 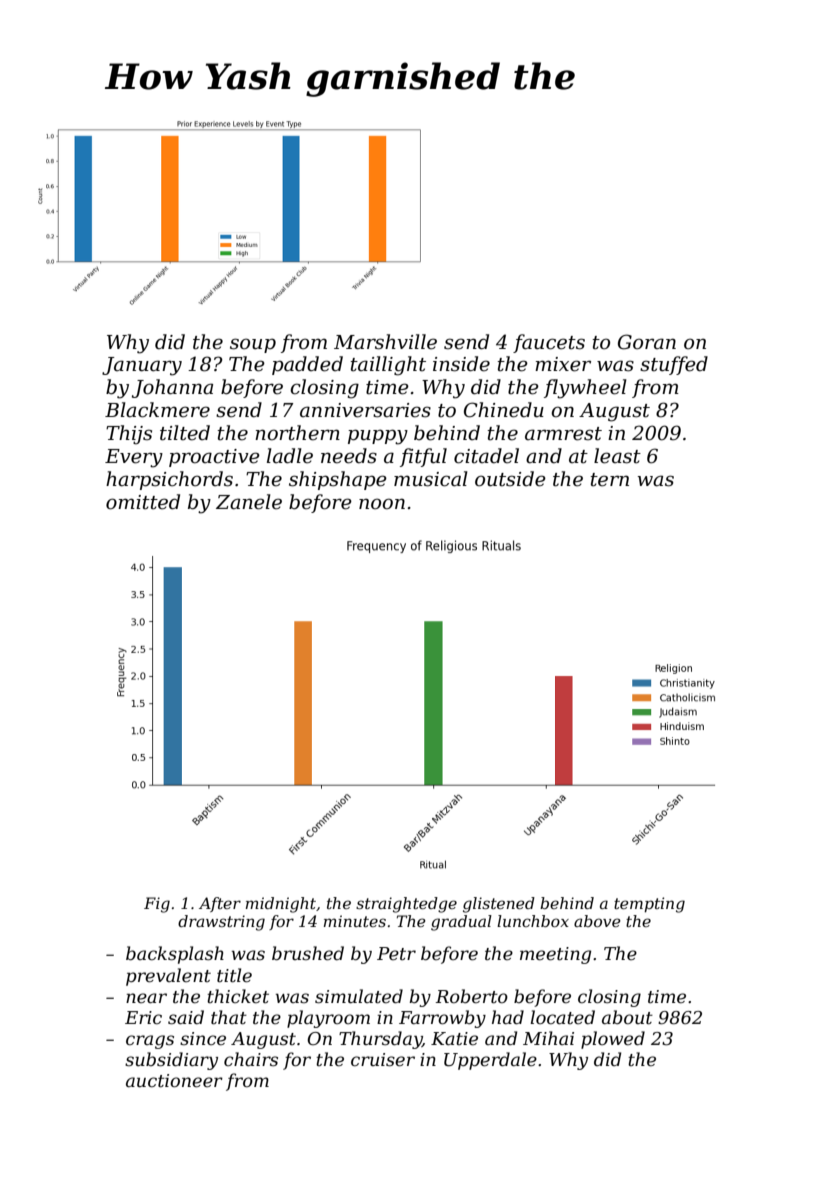 I want to click on After, so click(x=220, y=904).
